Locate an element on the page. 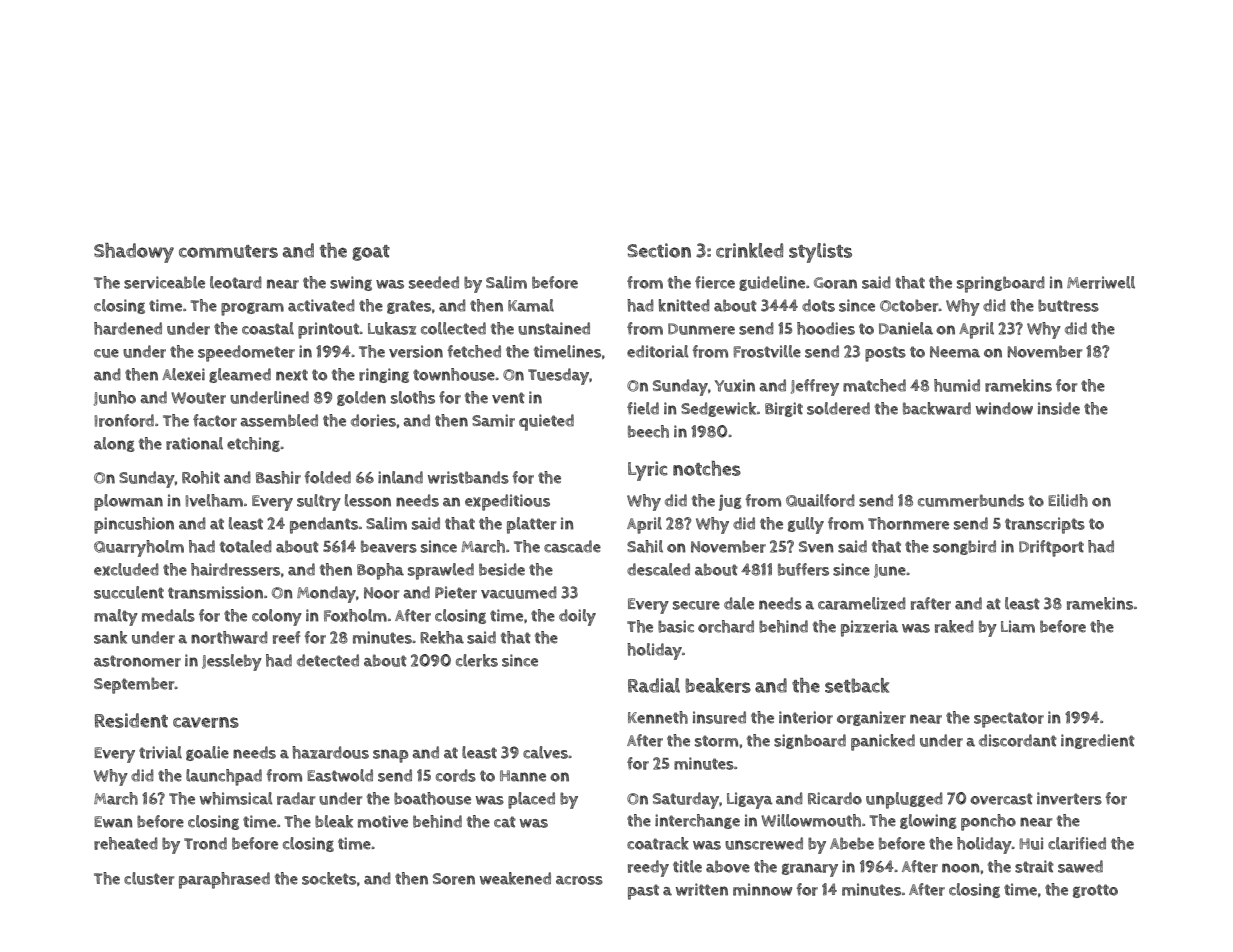 The image size is (1233, 952). totaled is located at coordinates (246, 546).
